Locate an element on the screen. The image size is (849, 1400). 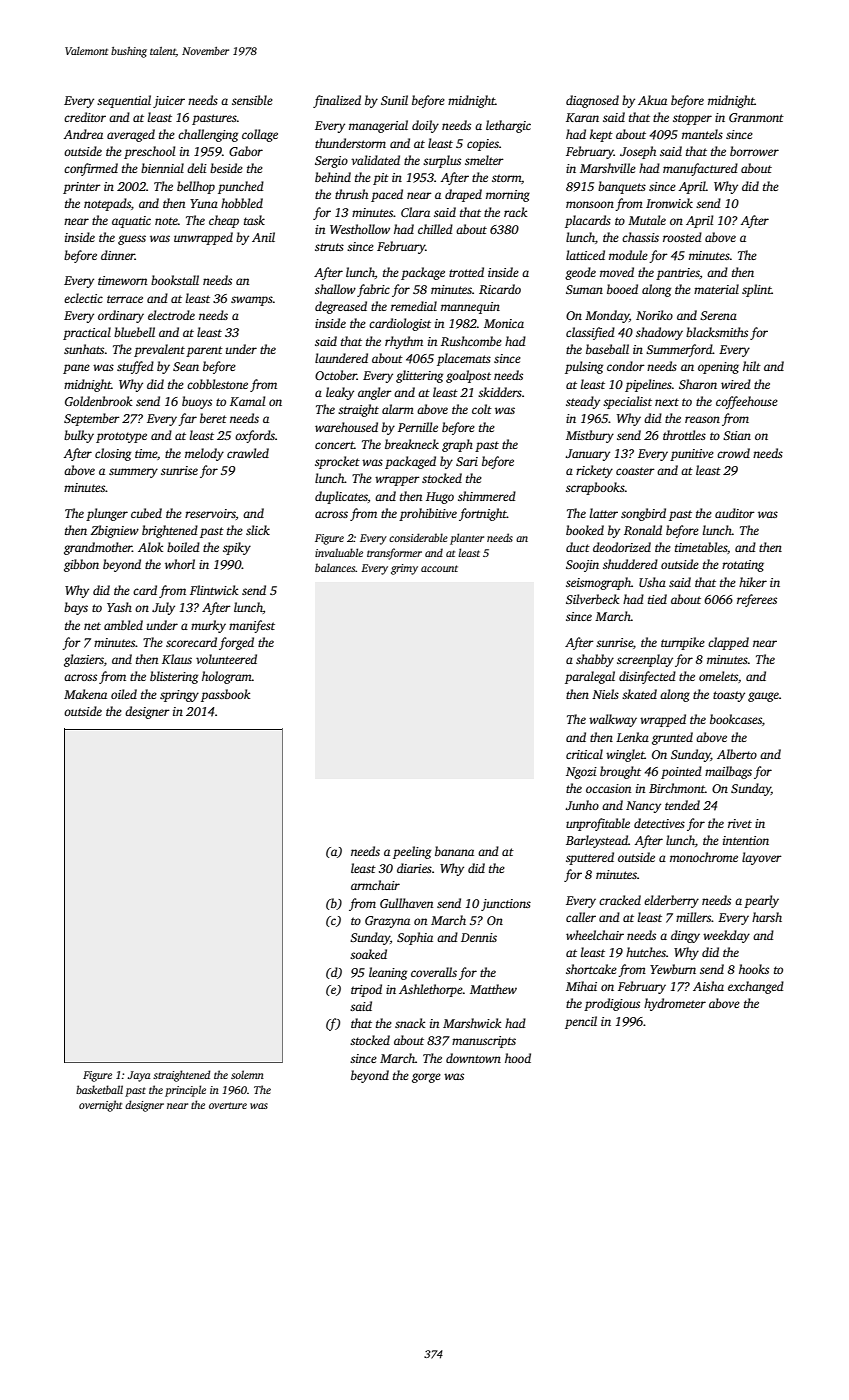
Noriko is located at coordinates (654, 315).
